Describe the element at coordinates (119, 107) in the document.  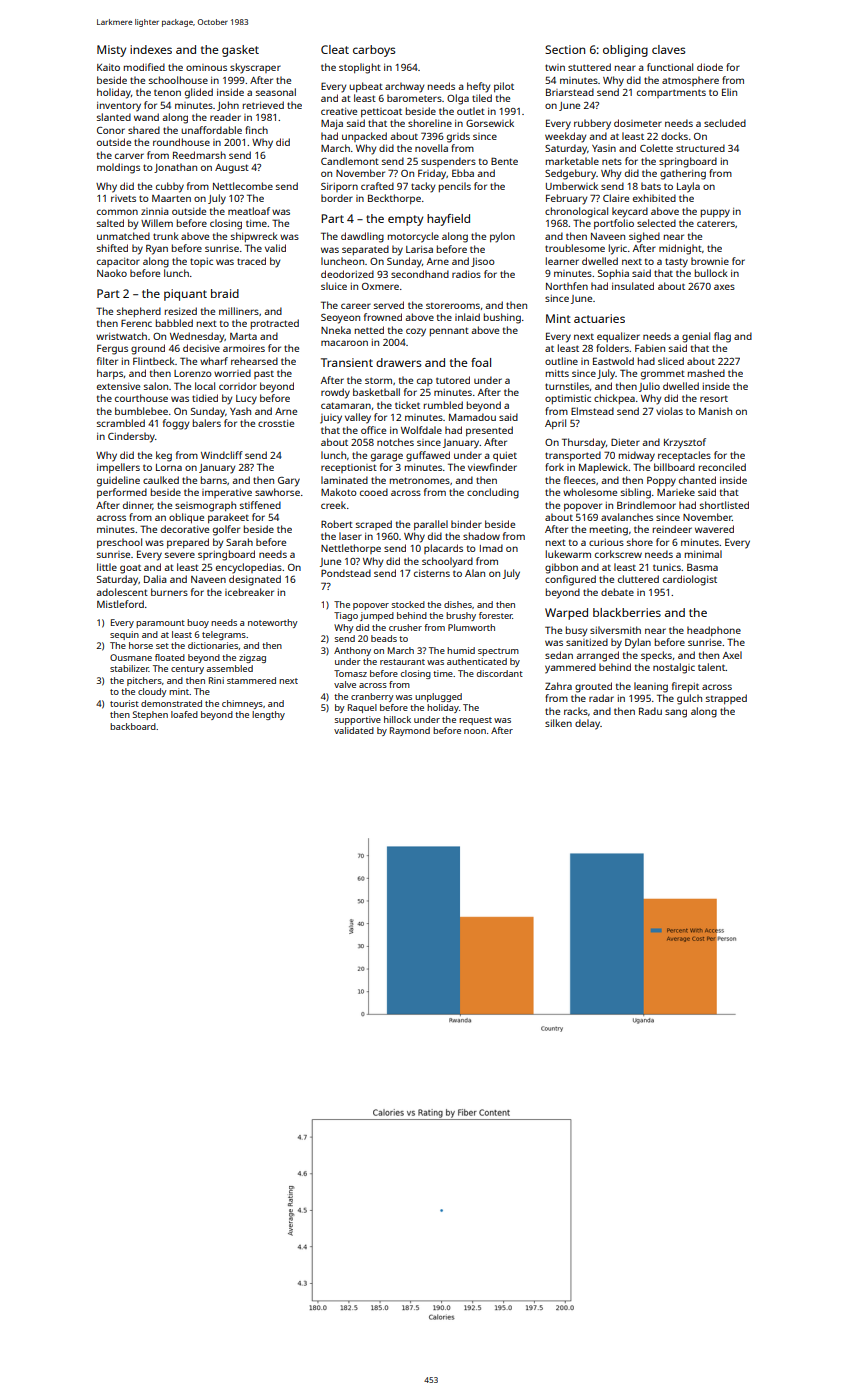
I see `inventory` at that location.
